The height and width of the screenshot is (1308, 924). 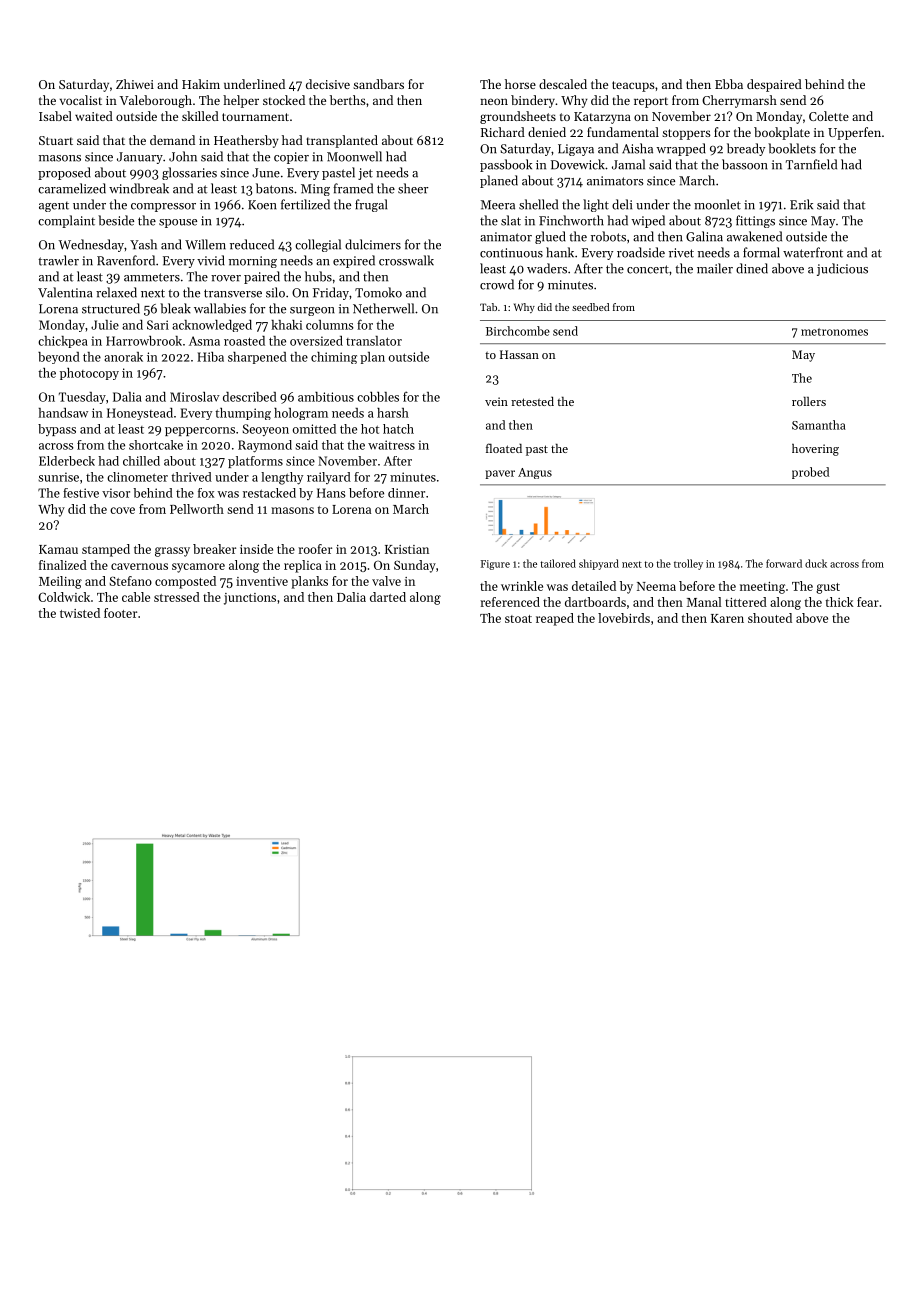 I want to click on wallabies, so click(x=220, y=308).
